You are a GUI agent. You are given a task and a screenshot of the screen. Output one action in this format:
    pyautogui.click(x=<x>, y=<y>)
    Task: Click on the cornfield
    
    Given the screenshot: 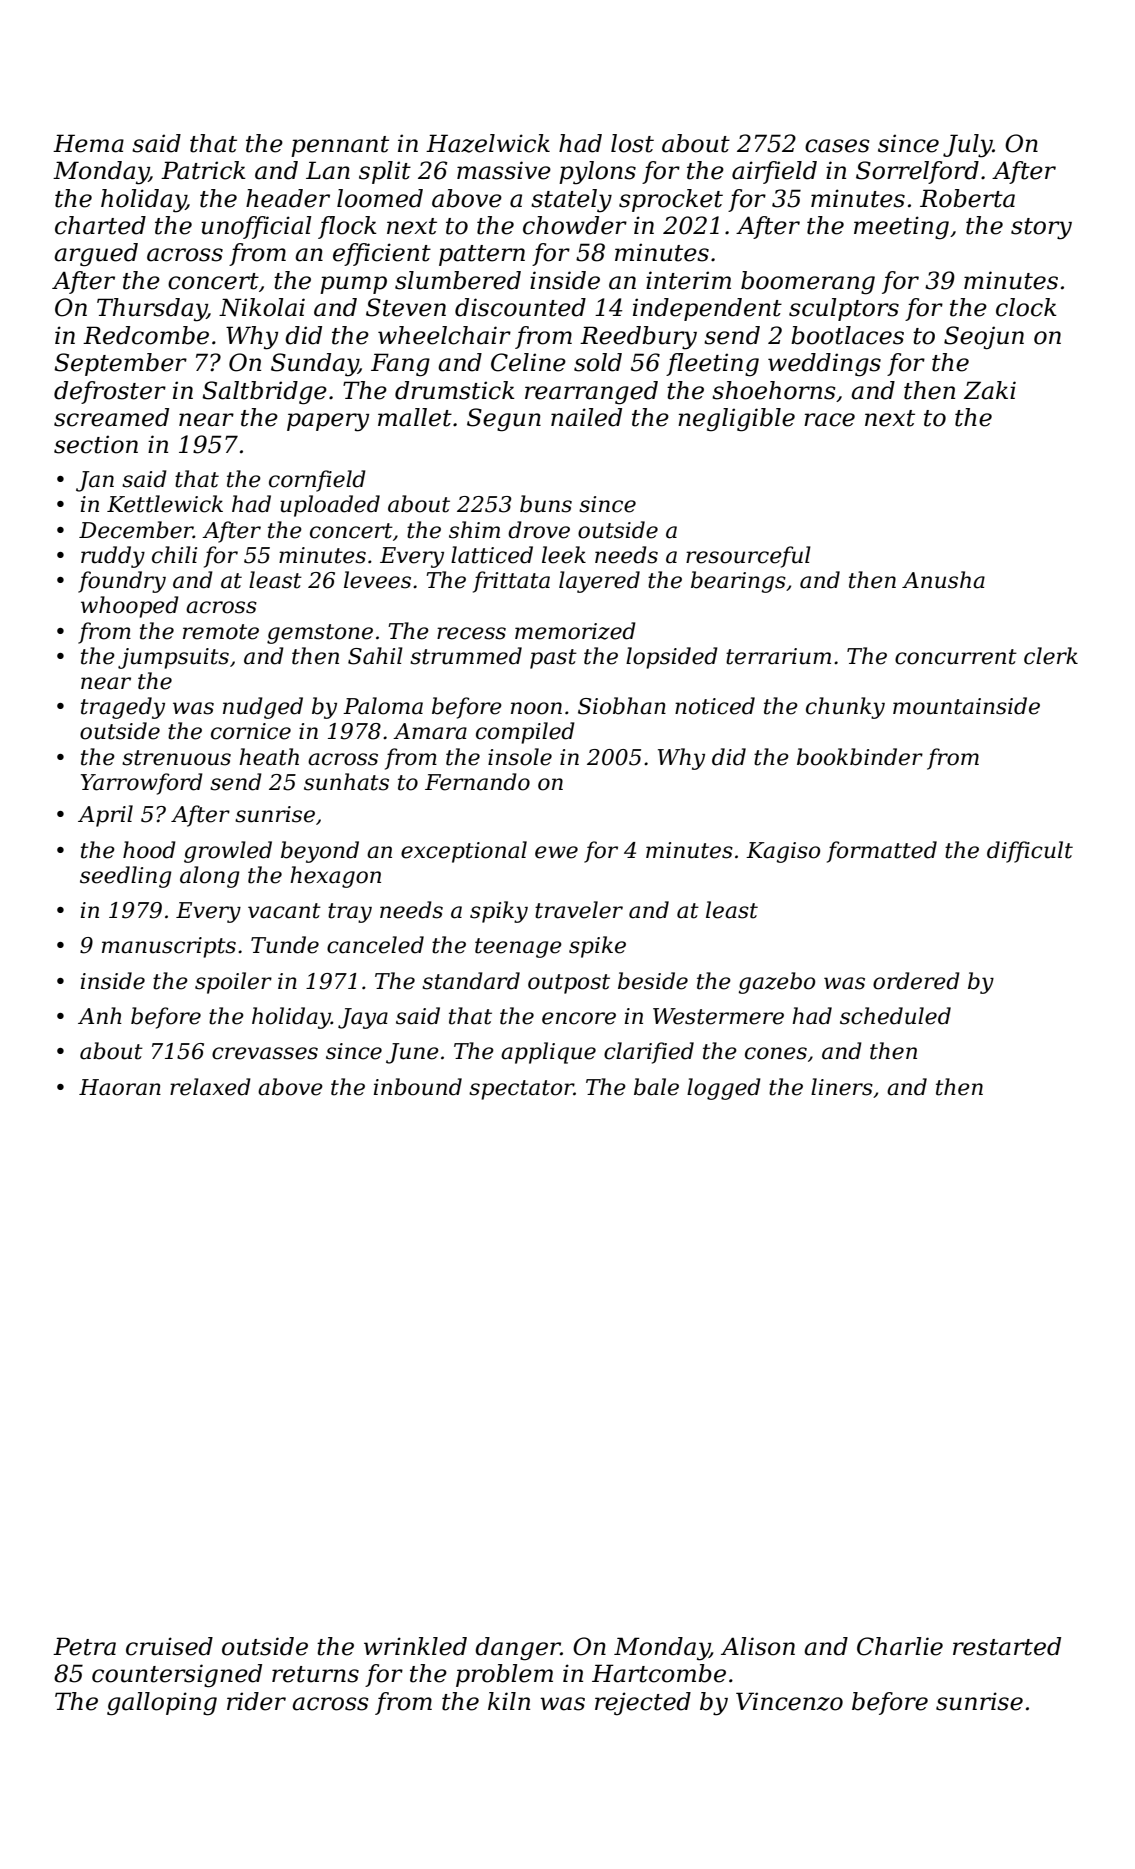 What is the action you would take?
    pyautogui.click(x=317, y=481)
